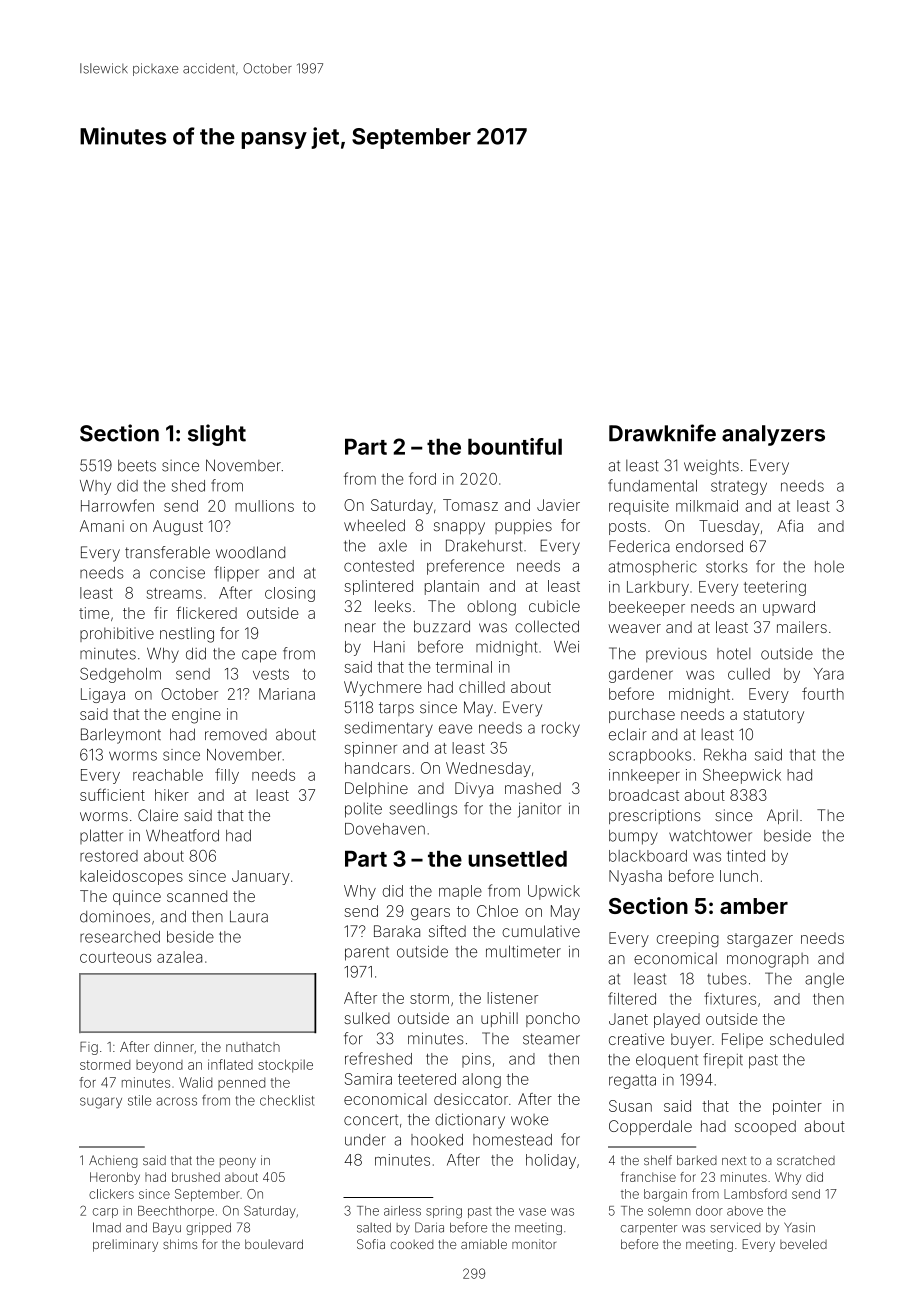 Image resolution: width=924 pixels, height=1308 pixels. What do you see at coordinates (551, 1039) in the document?
I see `steamer` at bounding box center [551, 1039].
